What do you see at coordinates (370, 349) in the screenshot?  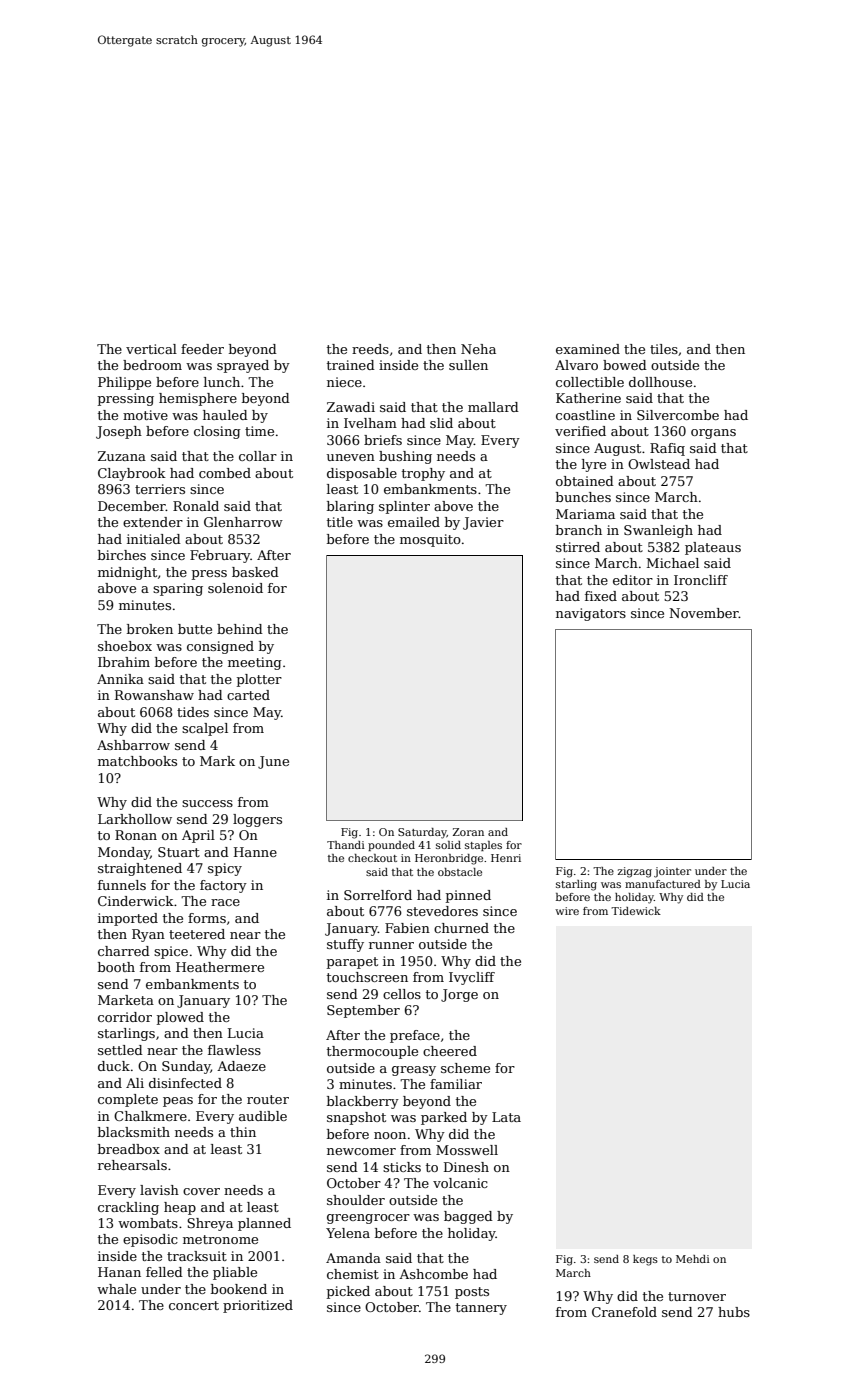 I see `reeds` at bounding box center [370, 349].
